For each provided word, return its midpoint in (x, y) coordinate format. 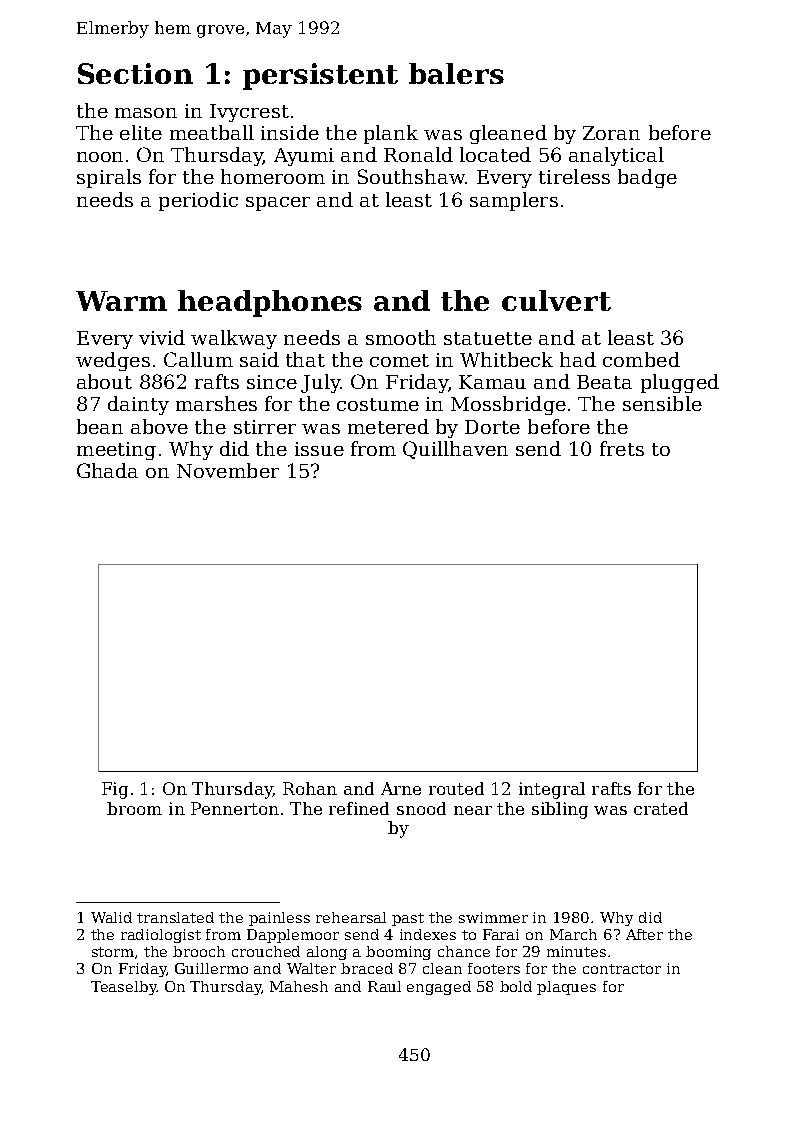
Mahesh (299, 986)
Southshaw (411, 176)
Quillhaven (455, 450)
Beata (604, 382)
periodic (198, 201)
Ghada (107, 470)
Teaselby (124, 988)
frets (622, 448)
